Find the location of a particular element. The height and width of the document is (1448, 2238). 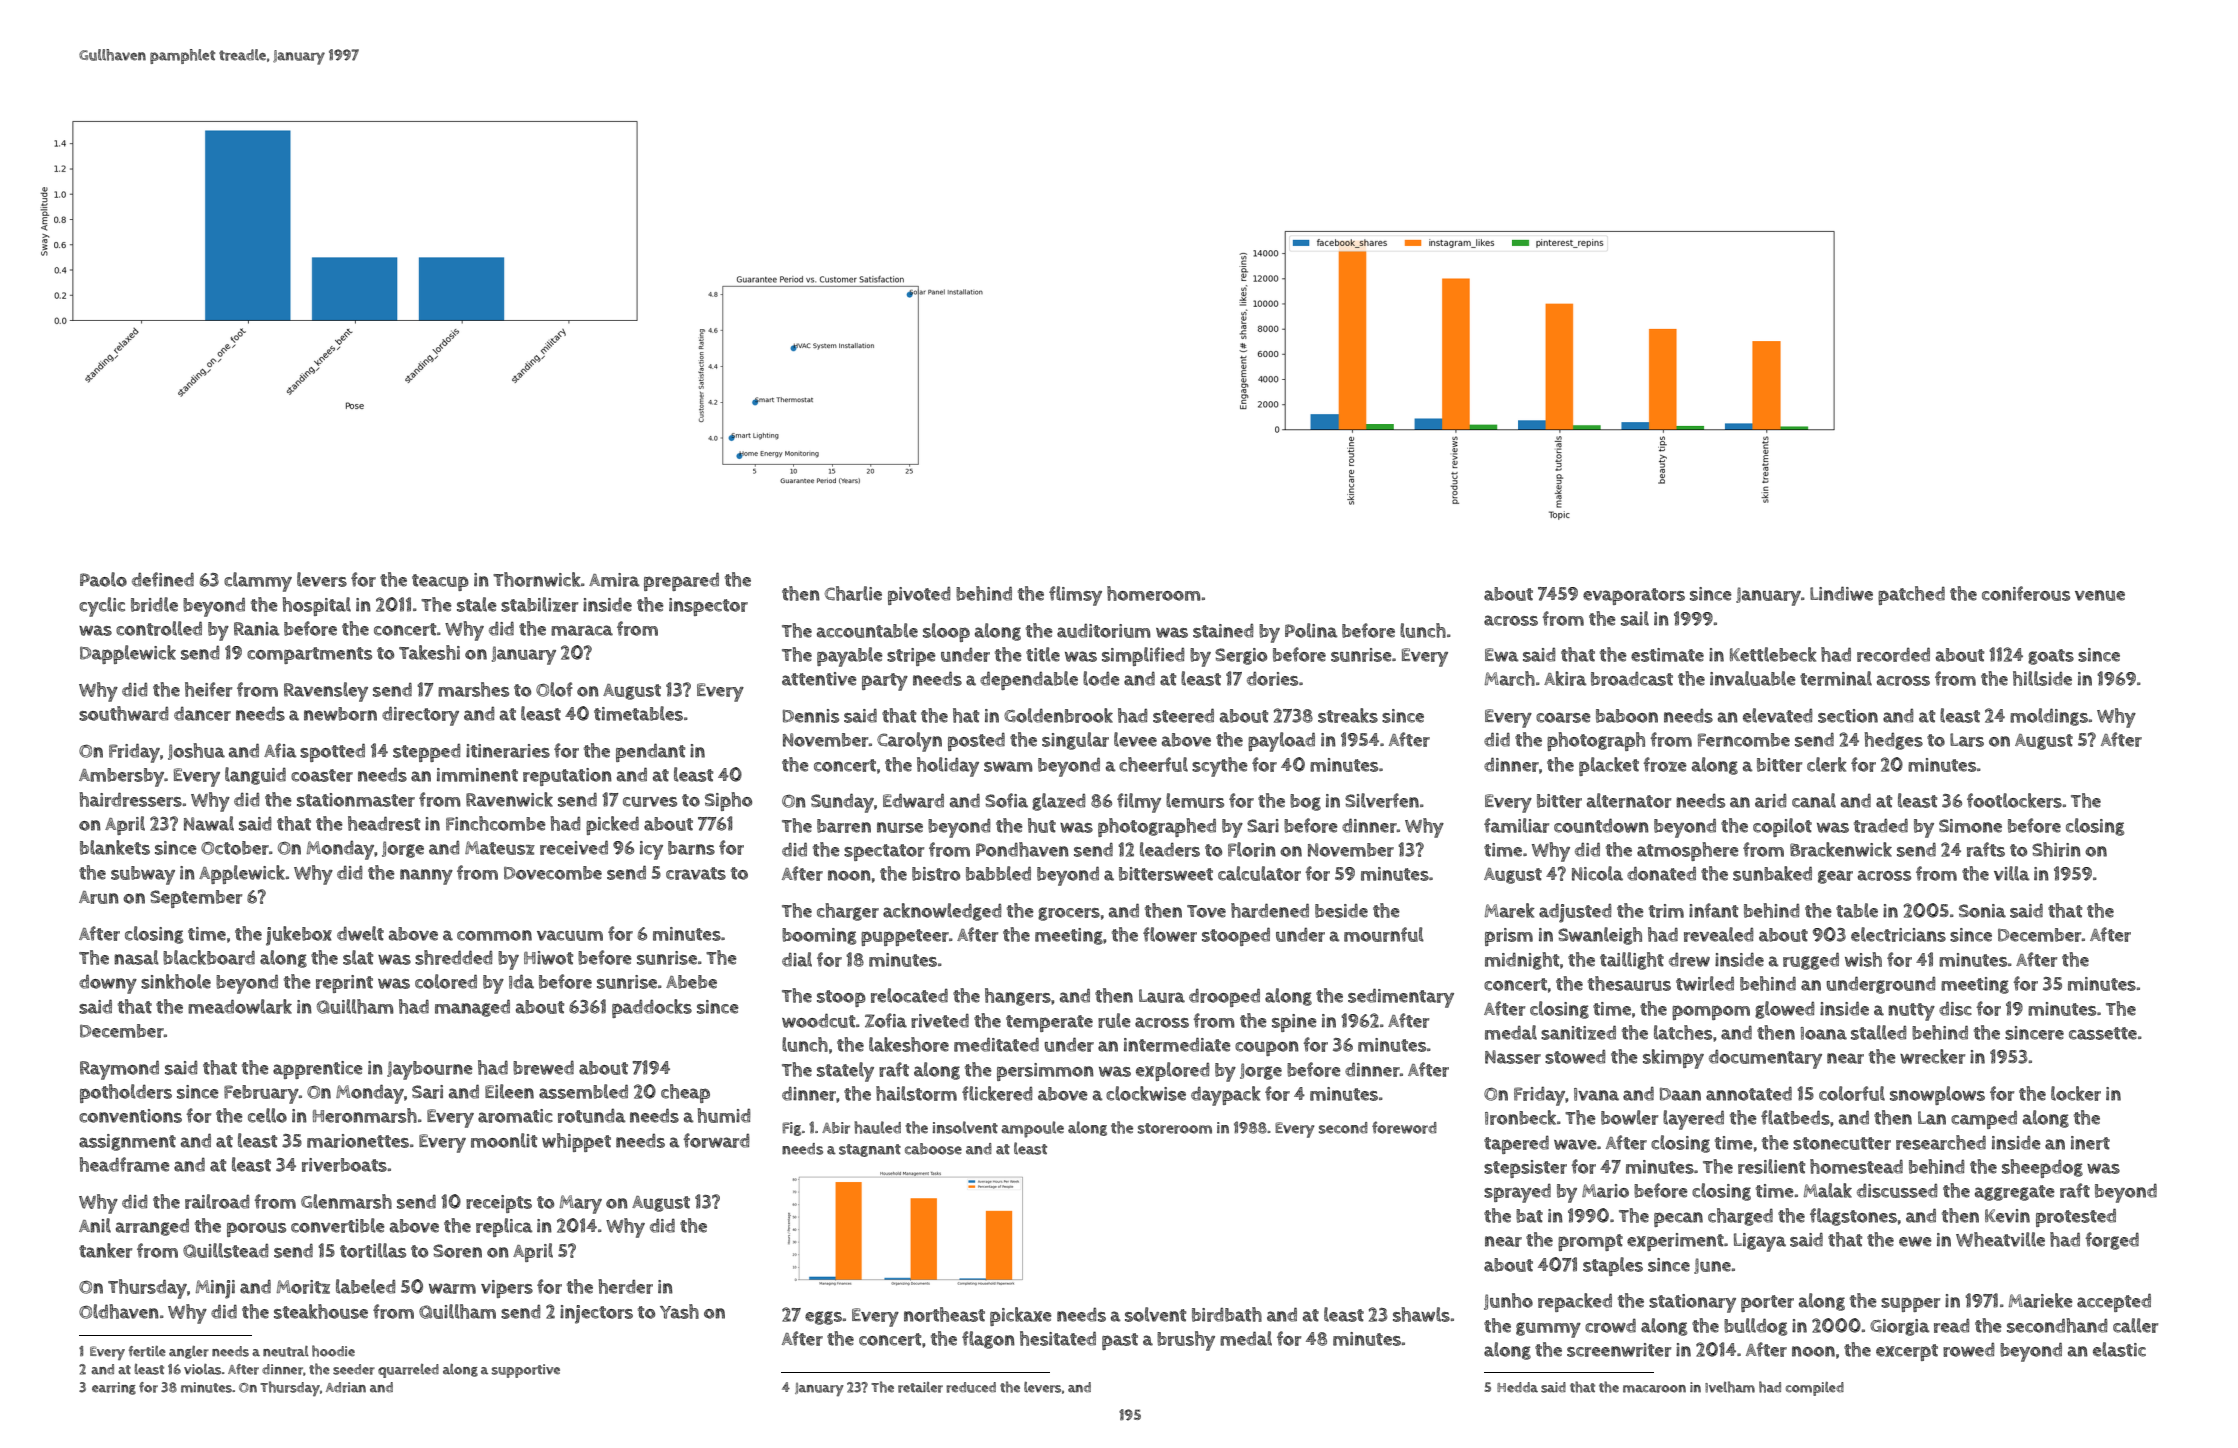

Marieke is located at coordinates (2041, 1300).
